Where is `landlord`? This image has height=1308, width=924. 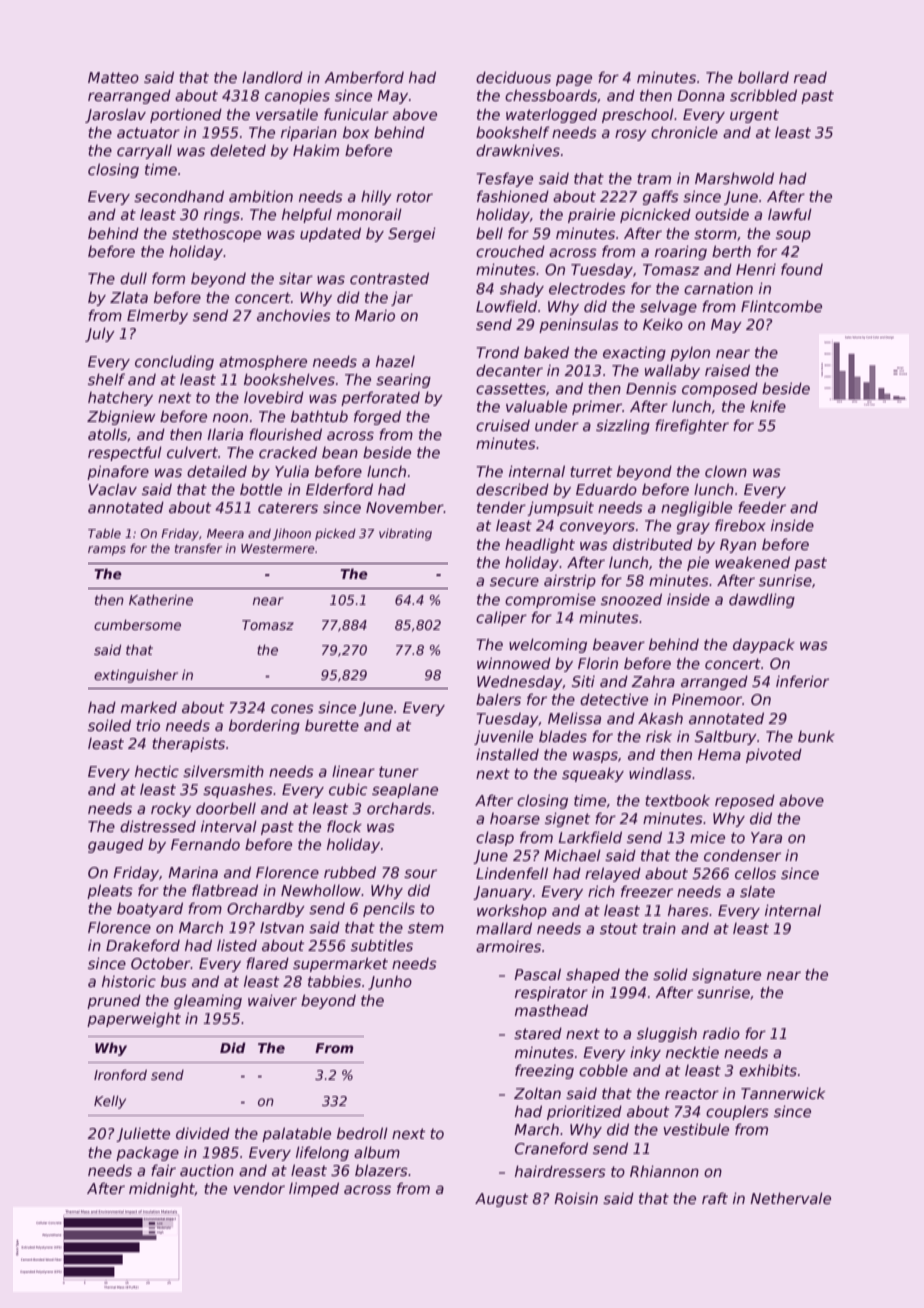
landlord is located at coordinates (272, 77).
